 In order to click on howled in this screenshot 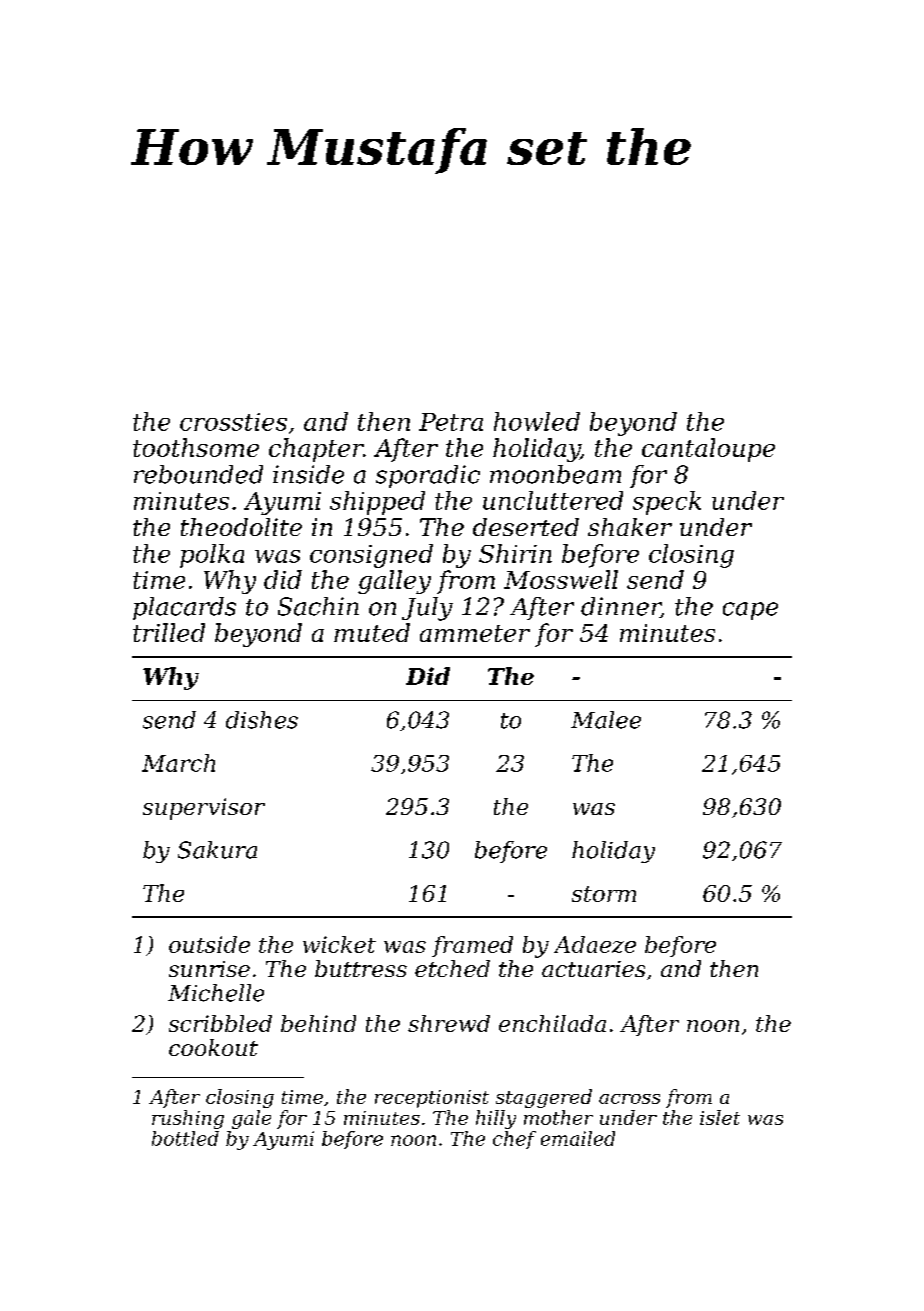, I will do `click(537, 421)`.
